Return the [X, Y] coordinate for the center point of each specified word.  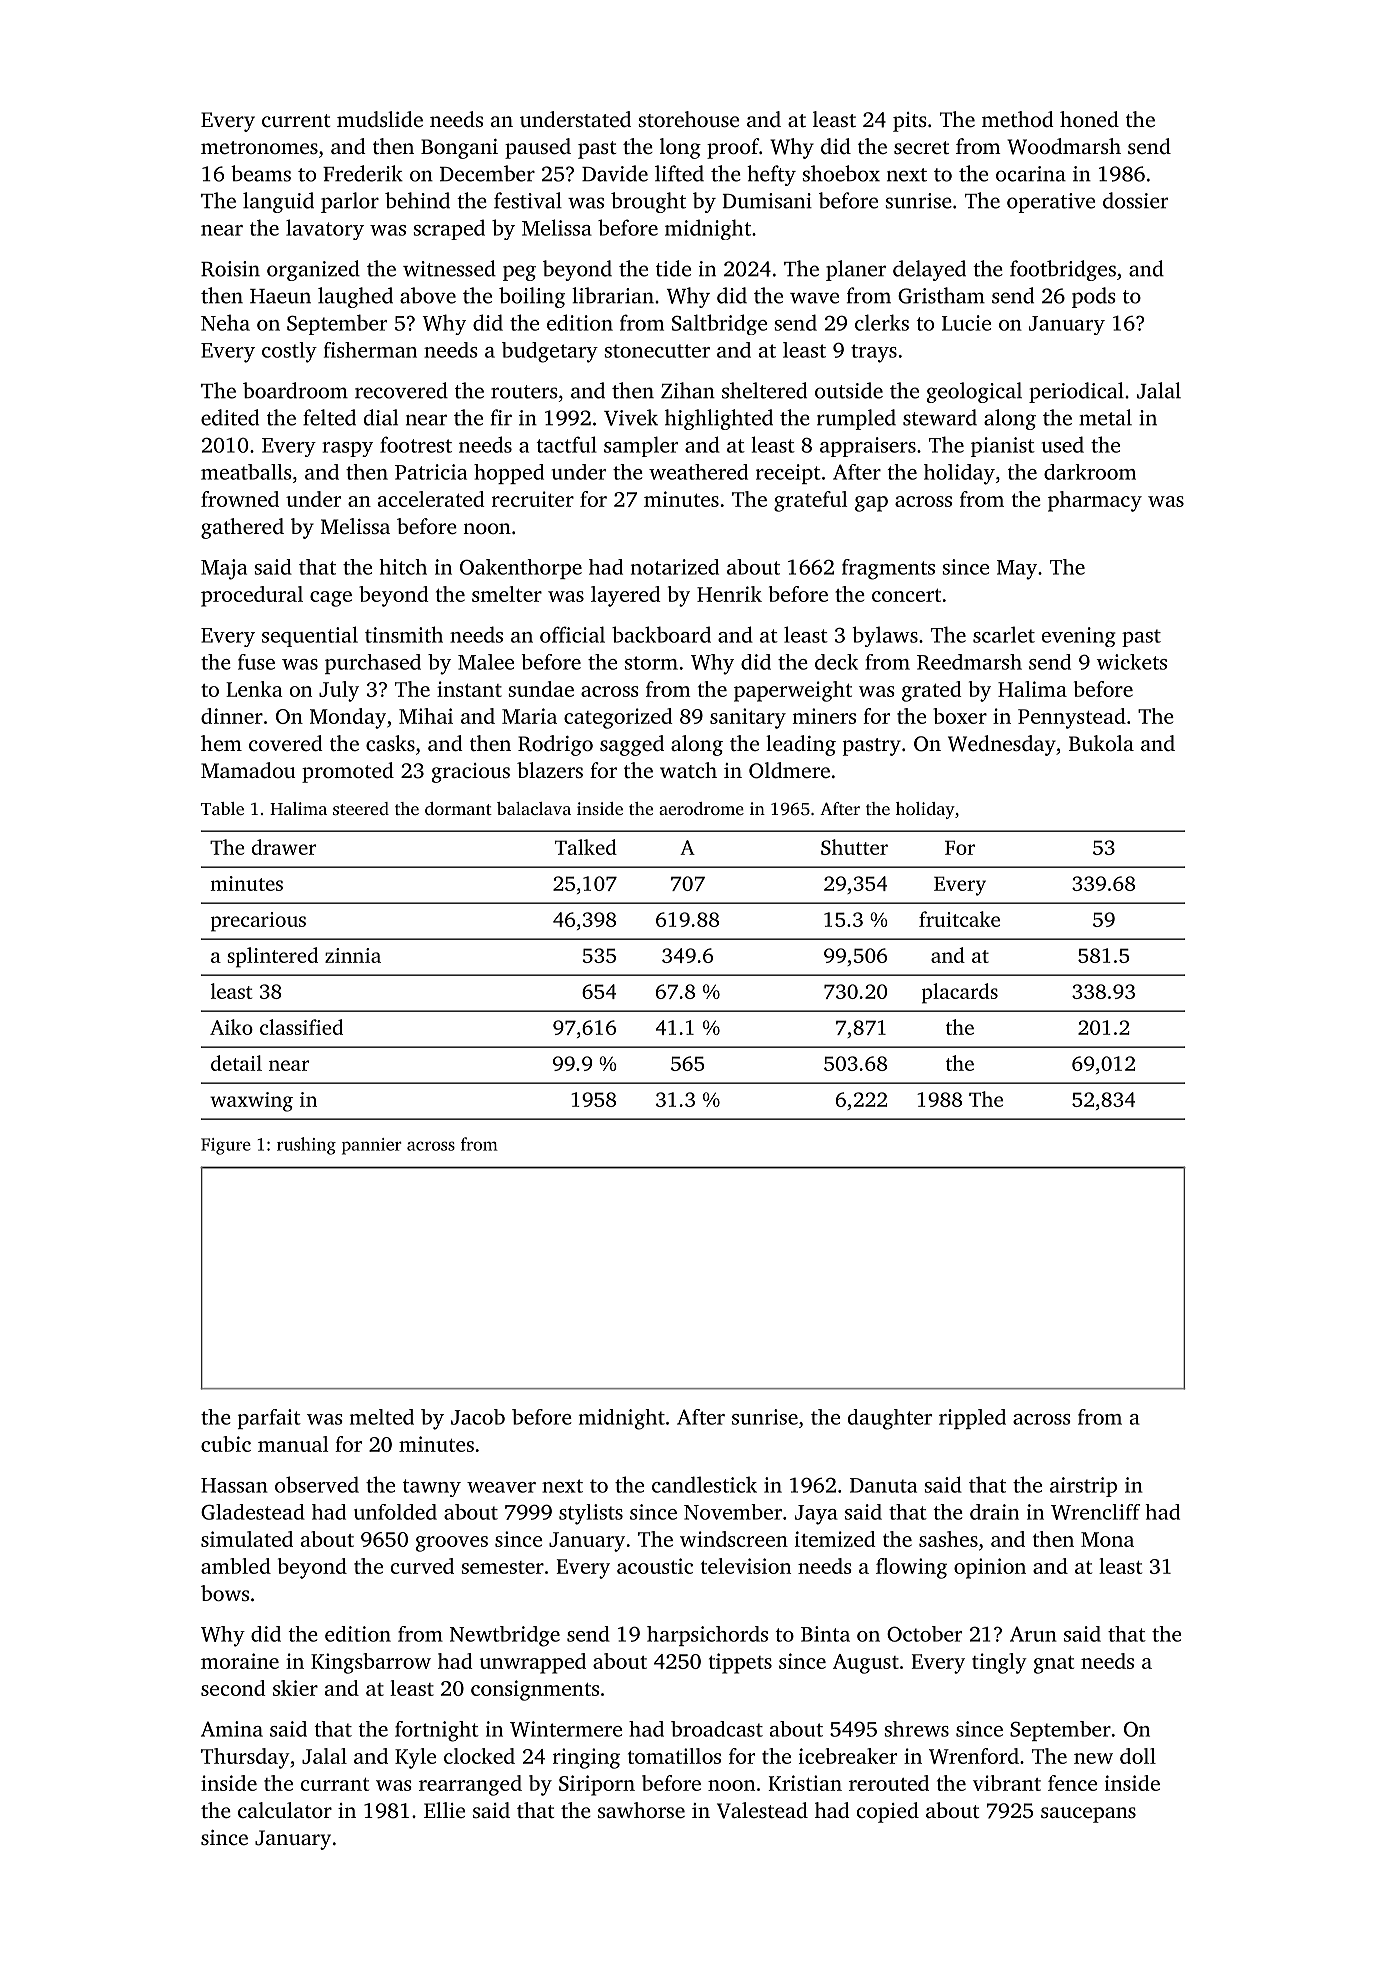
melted [382, 1417]
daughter [890, 1419]
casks [390, 743]
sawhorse [641, 1810]
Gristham [941, 295]
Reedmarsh [969, 662]
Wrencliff [1095, 1512]
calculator [285, 1810]
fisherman [370, 350]
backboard [661, 634]
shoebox [841, 173]
